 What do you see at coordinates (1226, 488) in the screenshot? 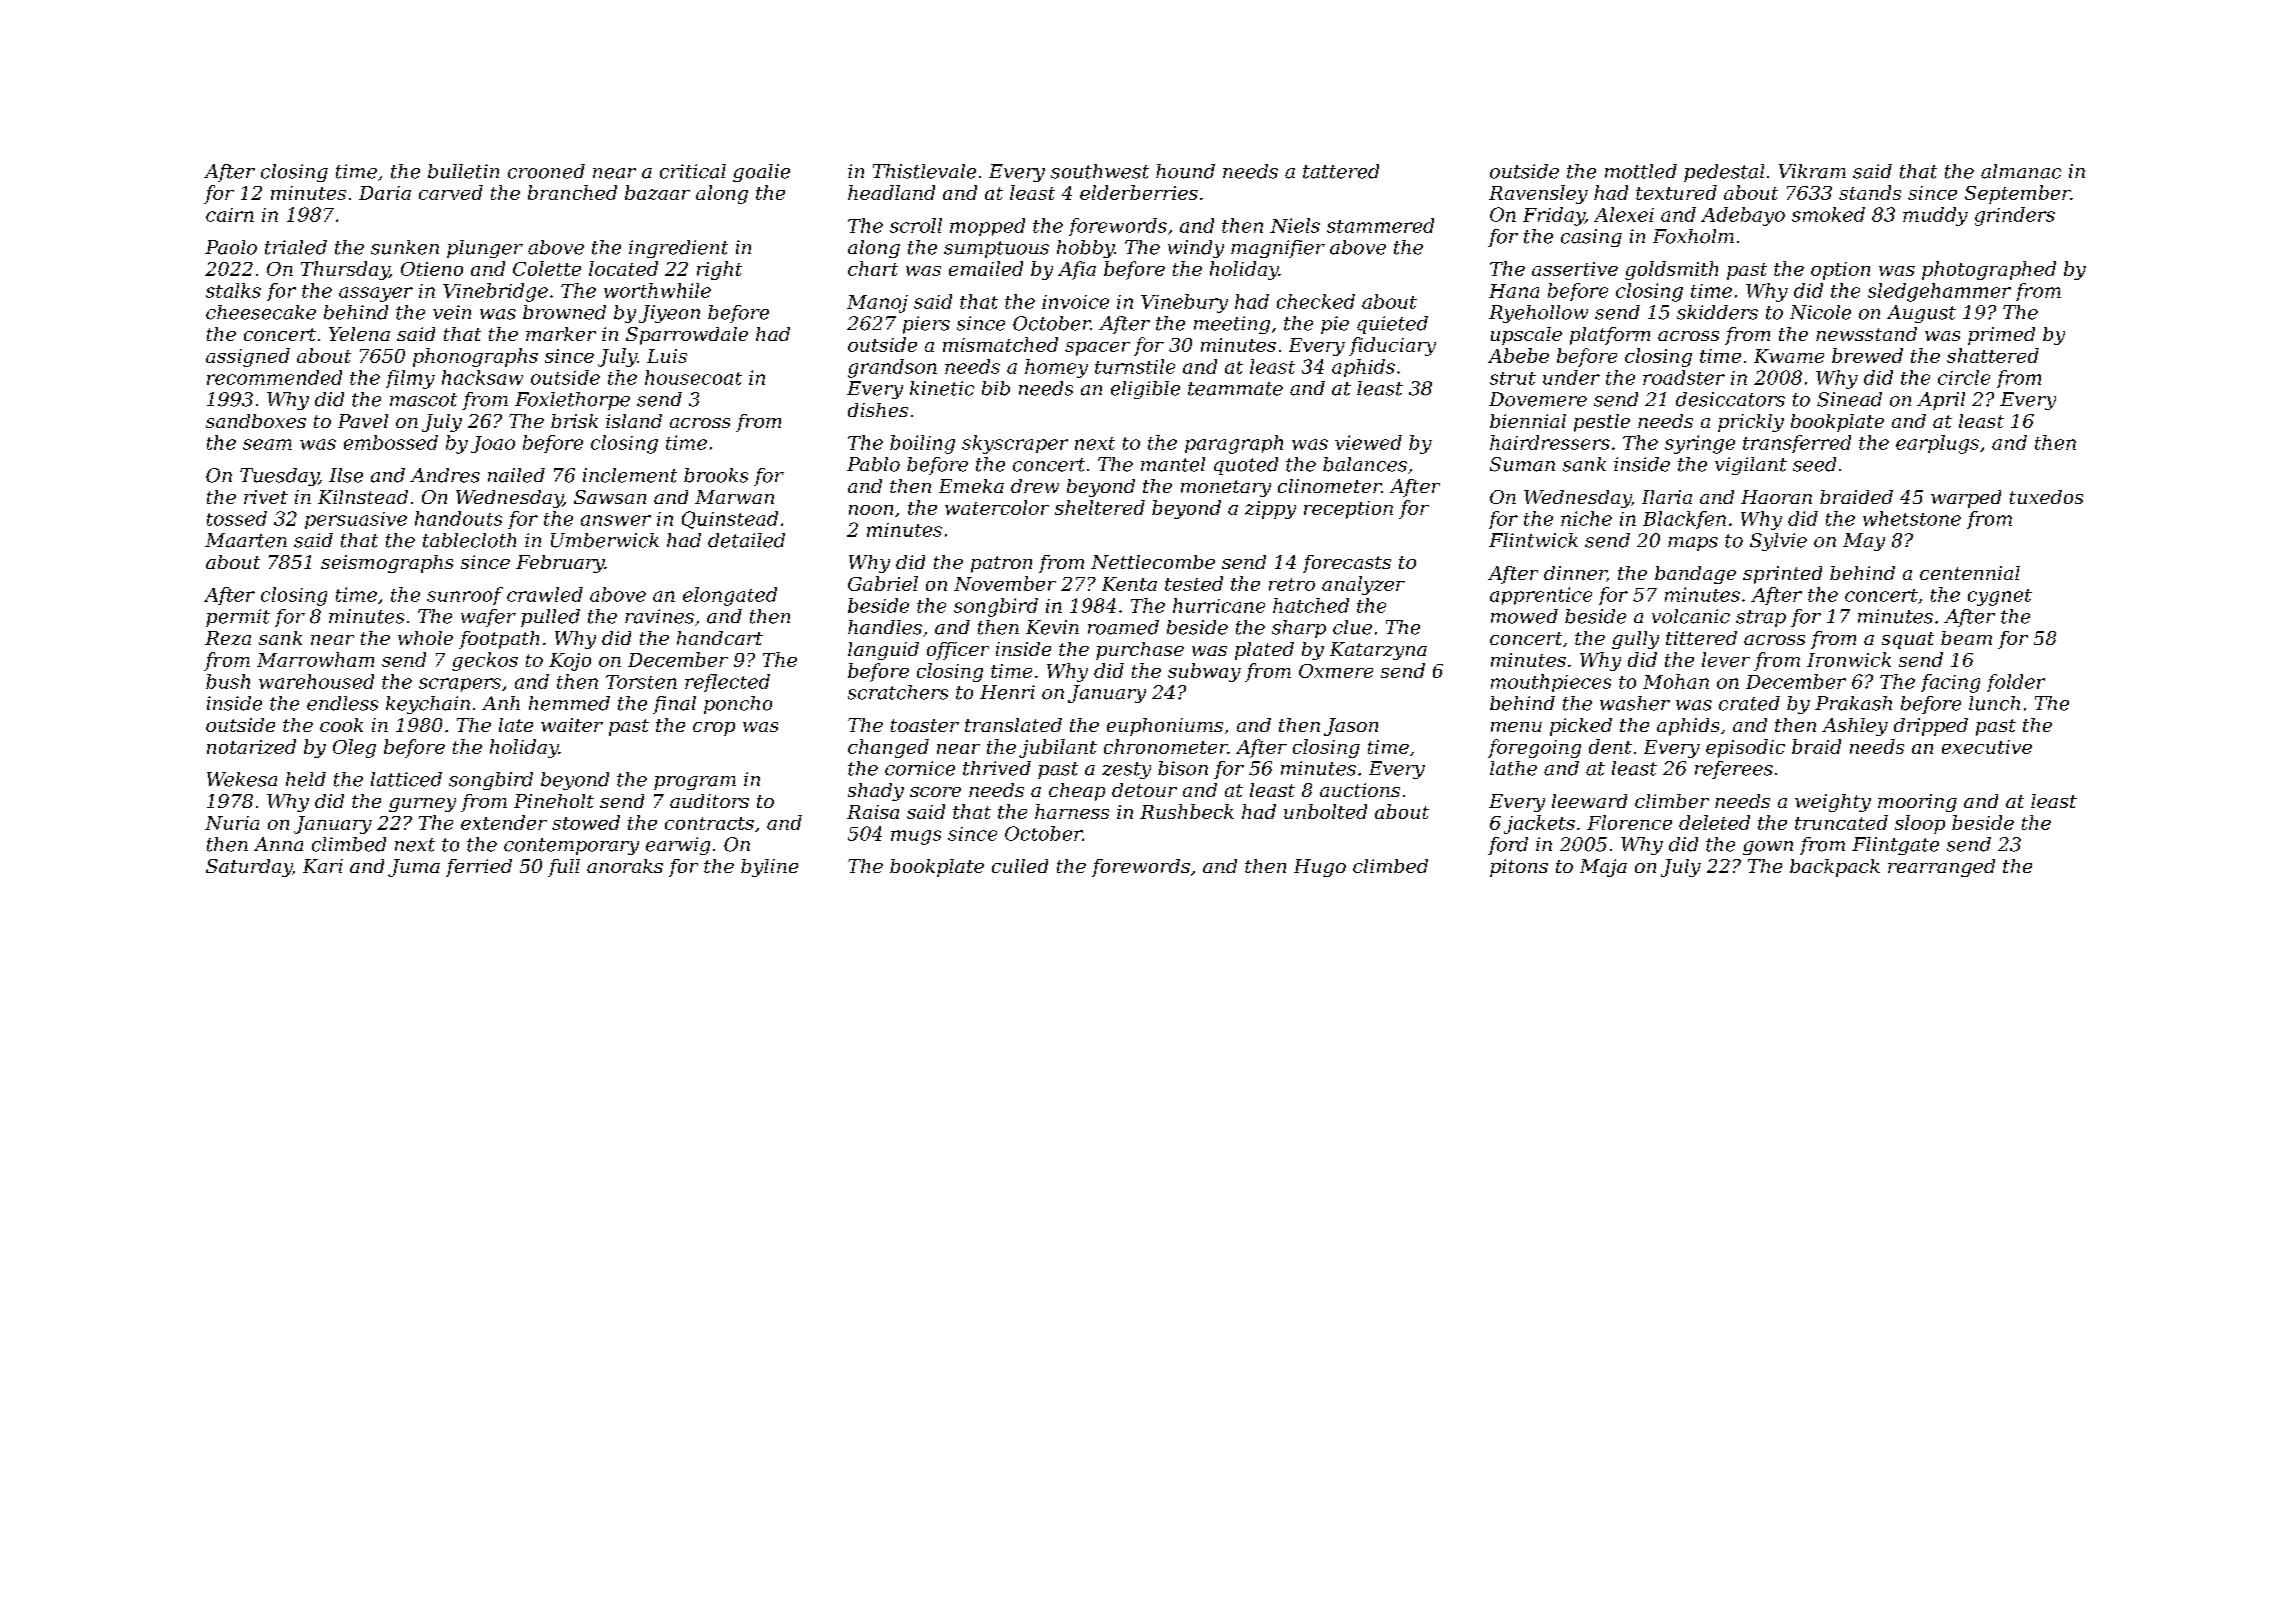
I see `monetary` at bounding box center [1226, 488].
